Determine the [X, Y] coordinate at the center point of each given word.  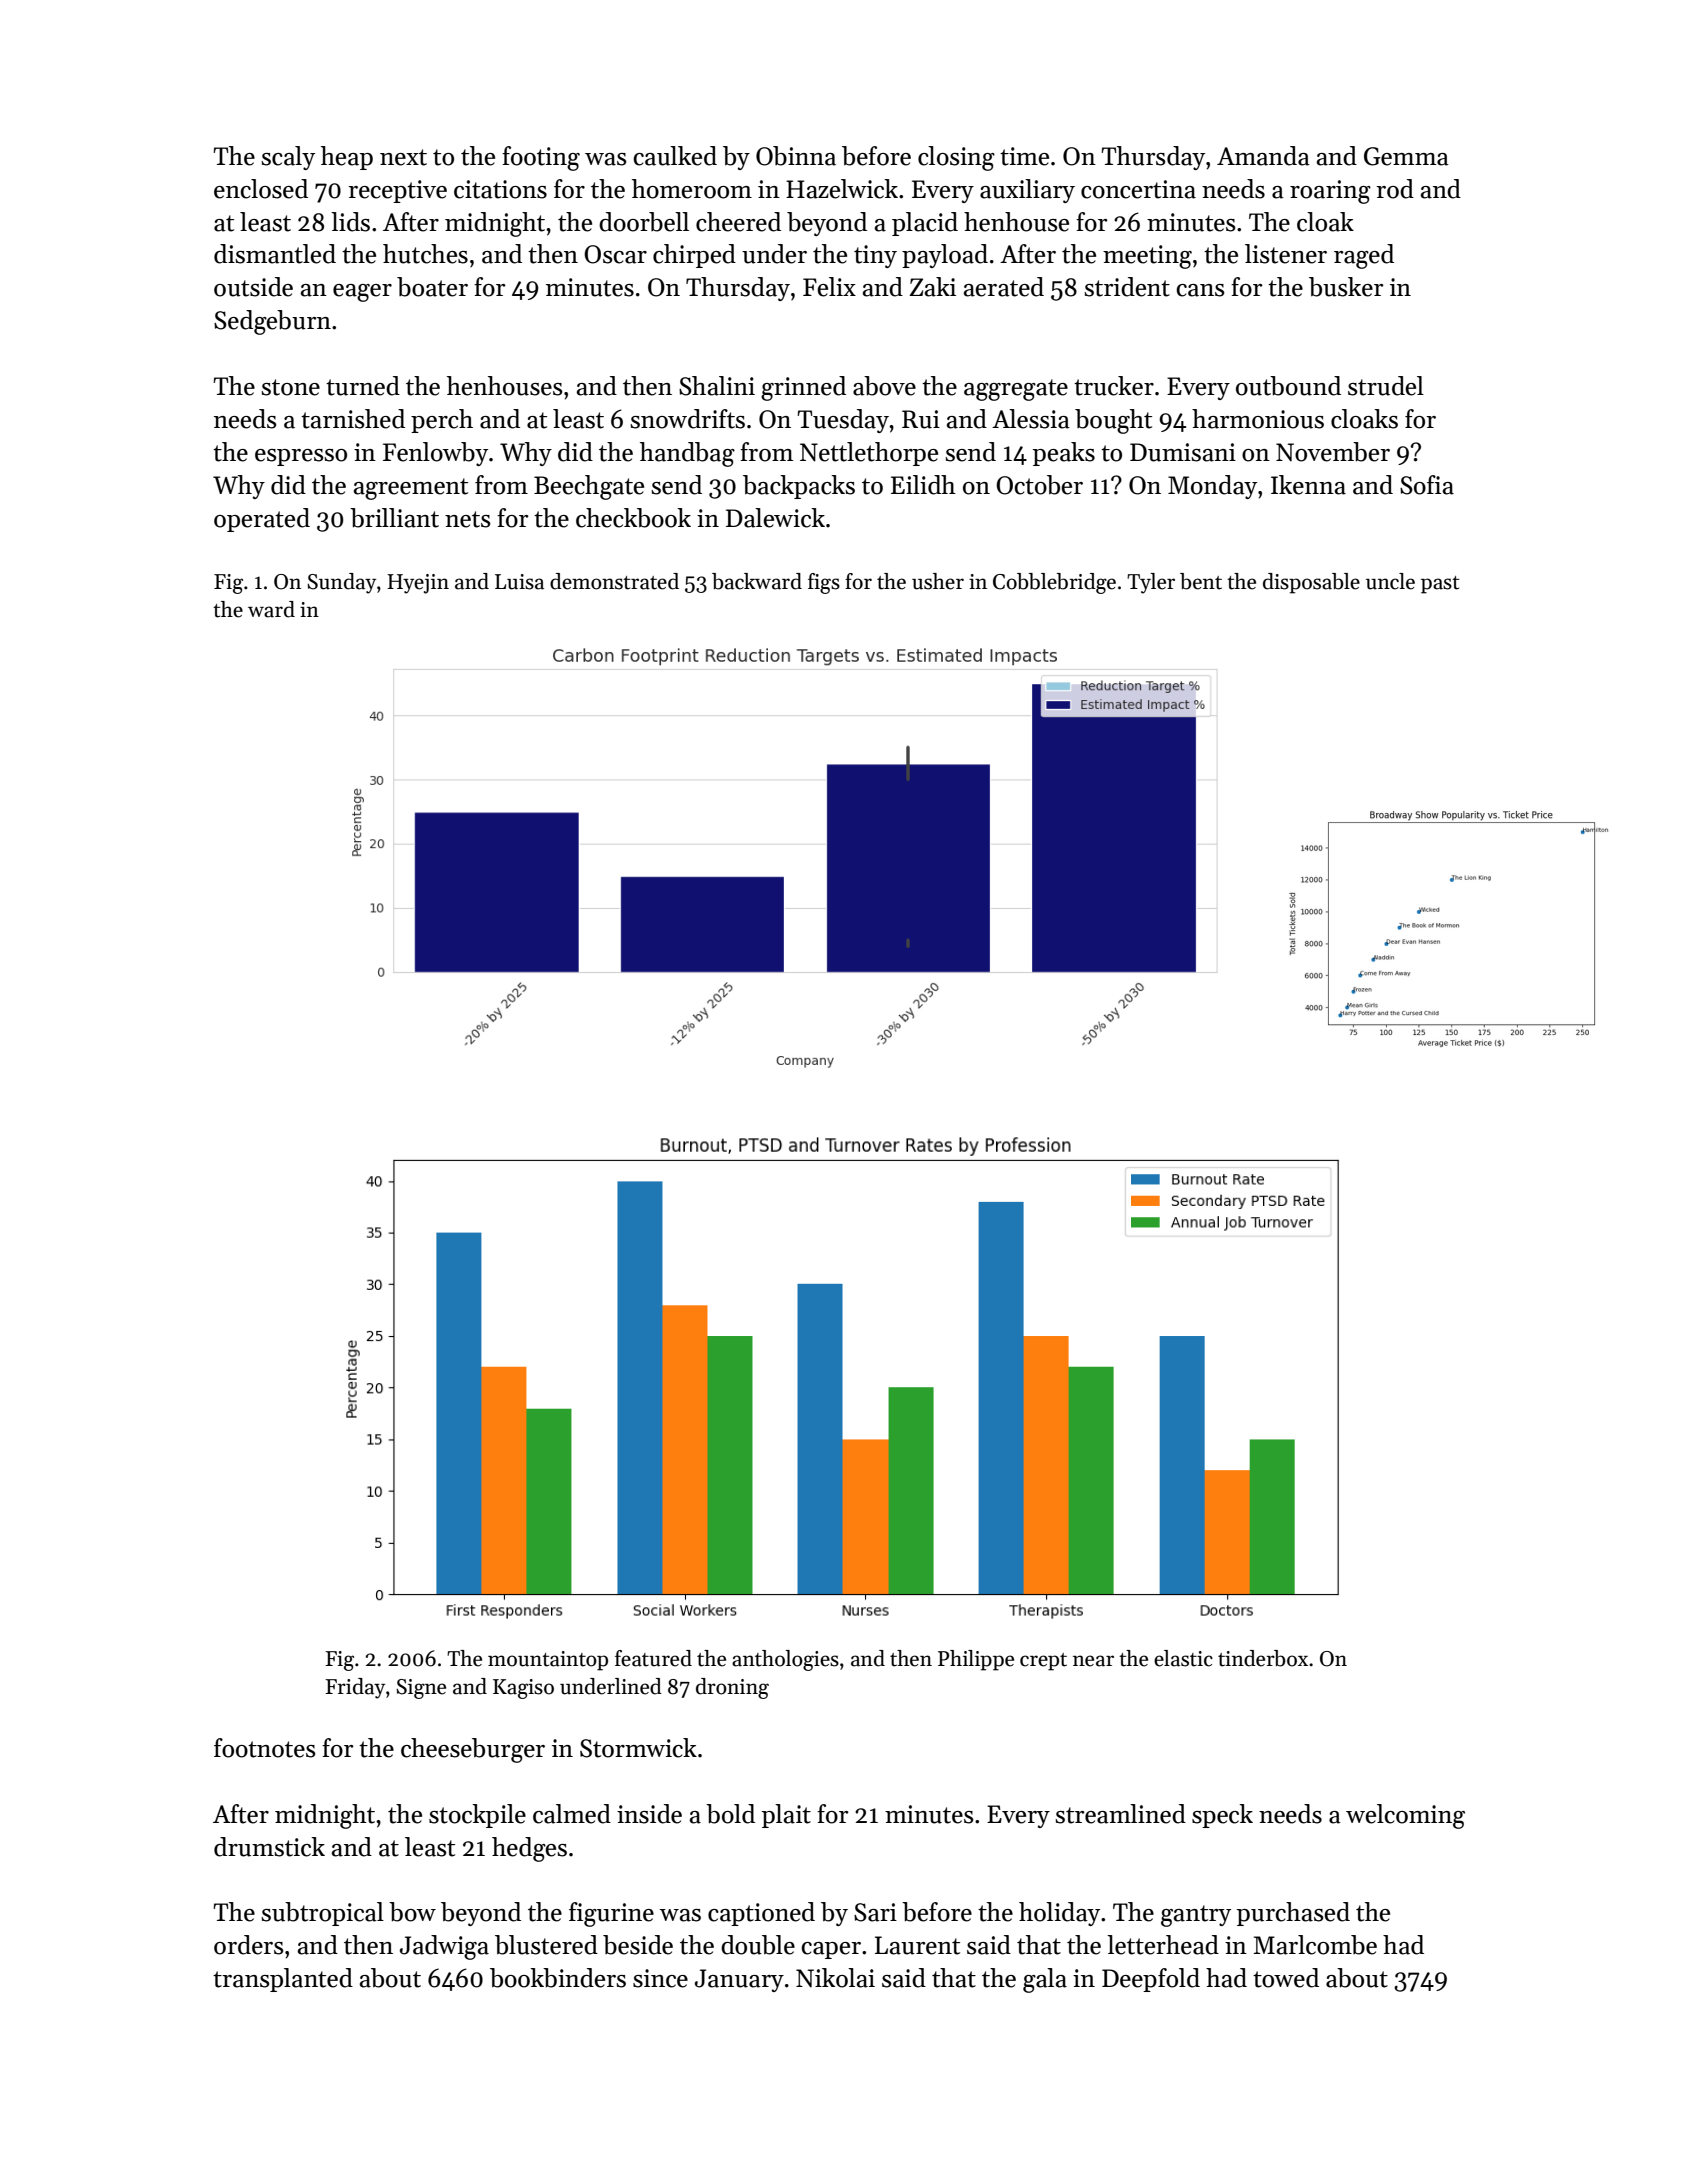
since [660, 1978]
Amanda [1263, 156]
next [403, 157]
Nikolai [835, 1978]
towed [1286, 1978]
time [1024, 156]
